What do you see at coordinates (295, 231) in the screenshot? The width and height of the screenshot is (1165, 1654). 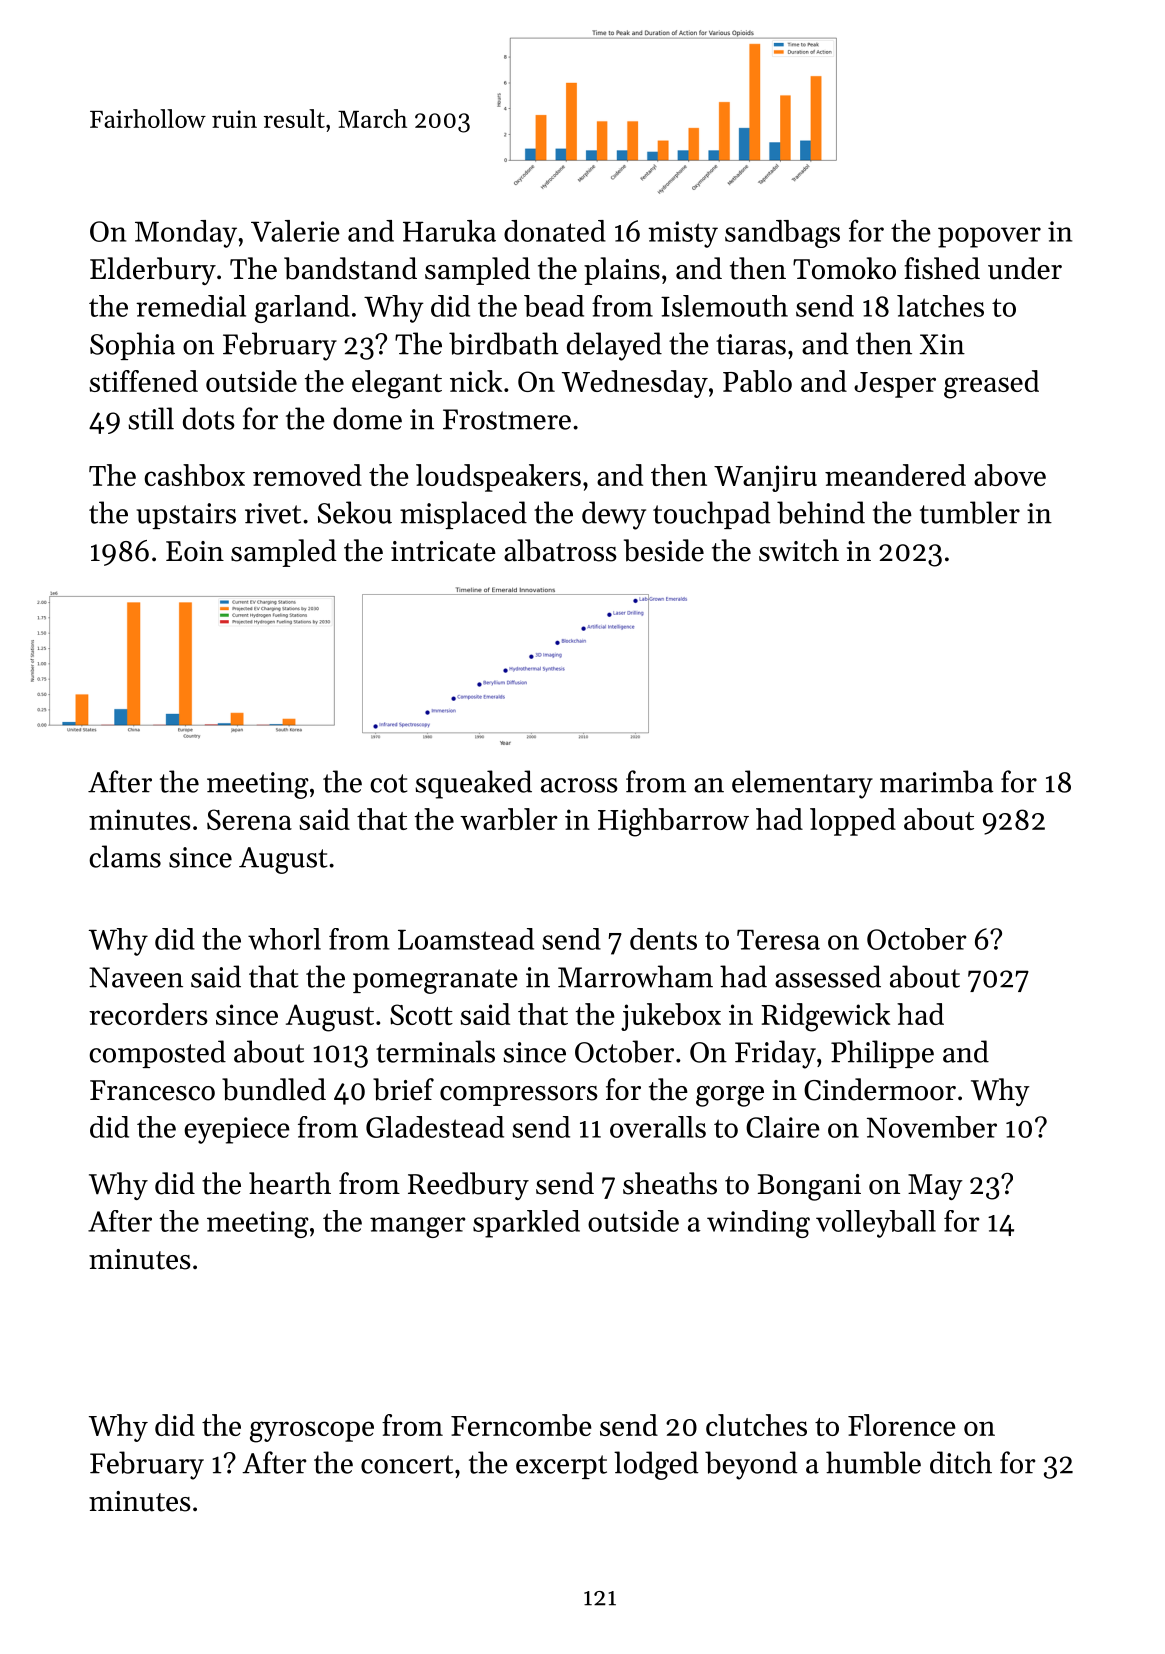 I see `Valerie` at bounding box center [295, 231].
